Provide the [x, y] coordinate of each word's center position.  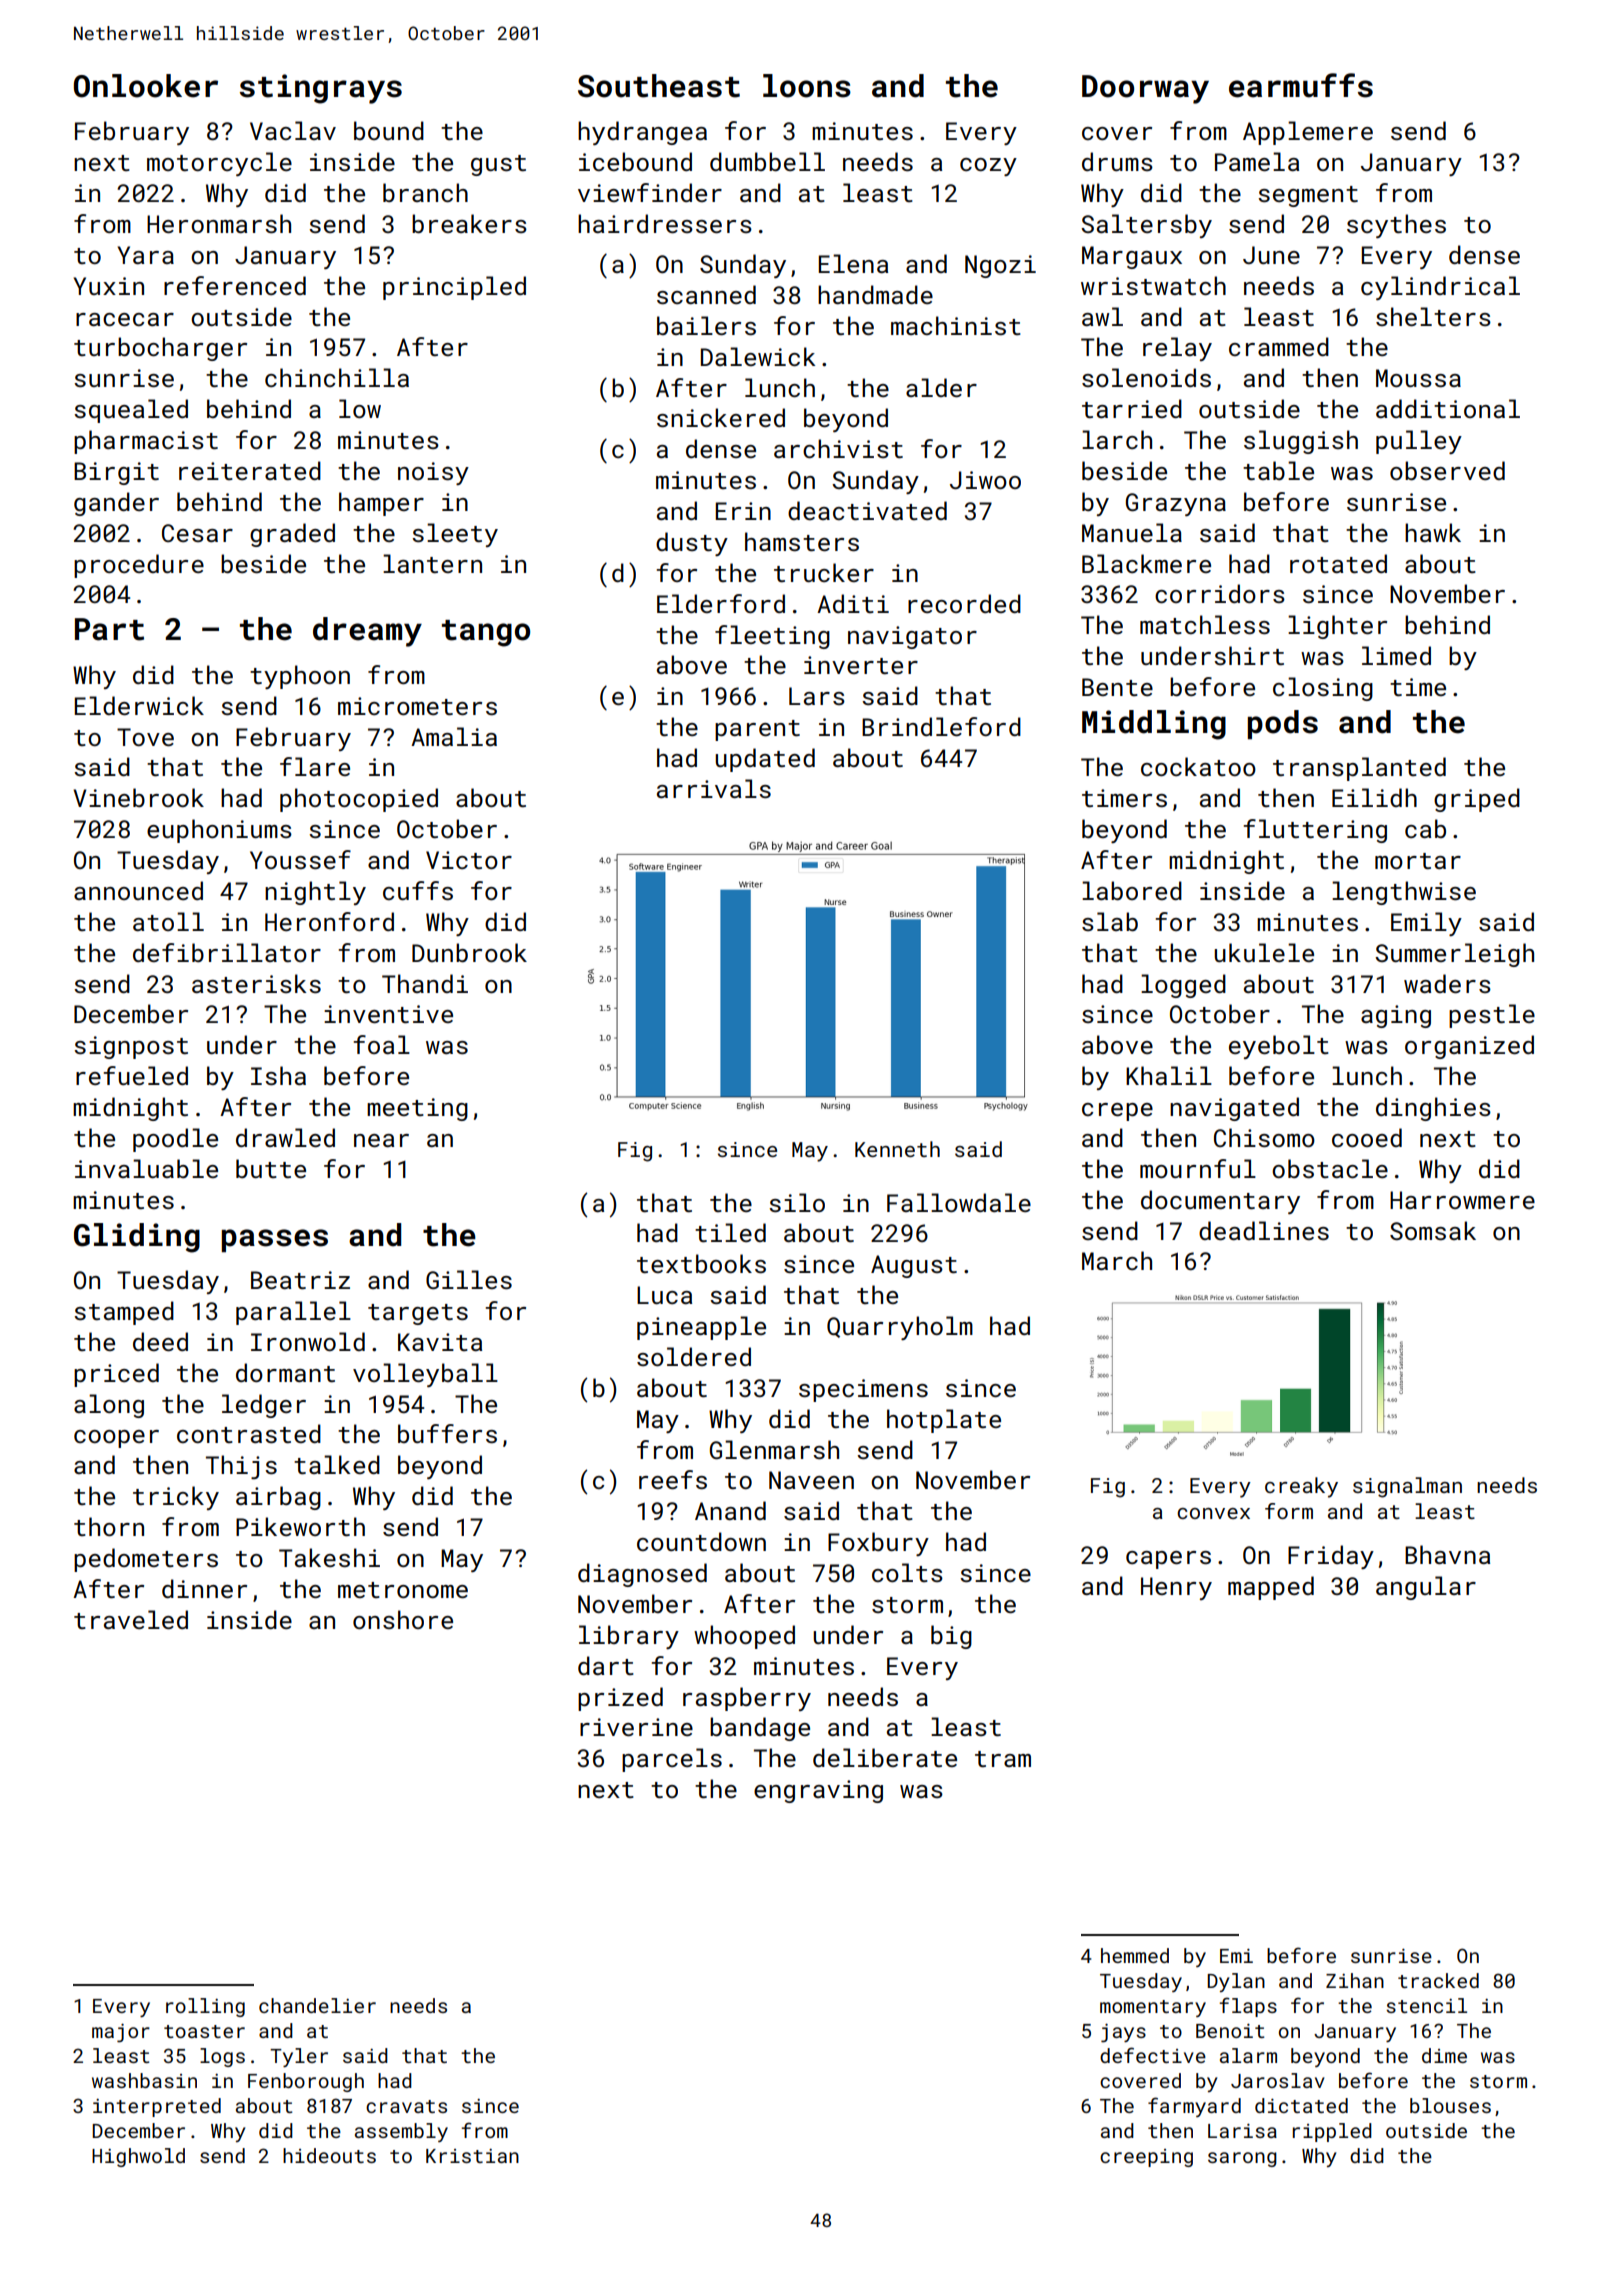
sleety [455, 535]
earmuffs [1301, 85]
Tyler [299, 2057]
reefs [673, 1479]
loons [807, 86]
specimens [863, 1390]
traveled [131, 1619]
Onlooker [146, 86]
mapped [1271, 1588]
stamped [124, 1313]
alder [941, 387]
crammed [1279, 346]
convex [1213, 1513]
